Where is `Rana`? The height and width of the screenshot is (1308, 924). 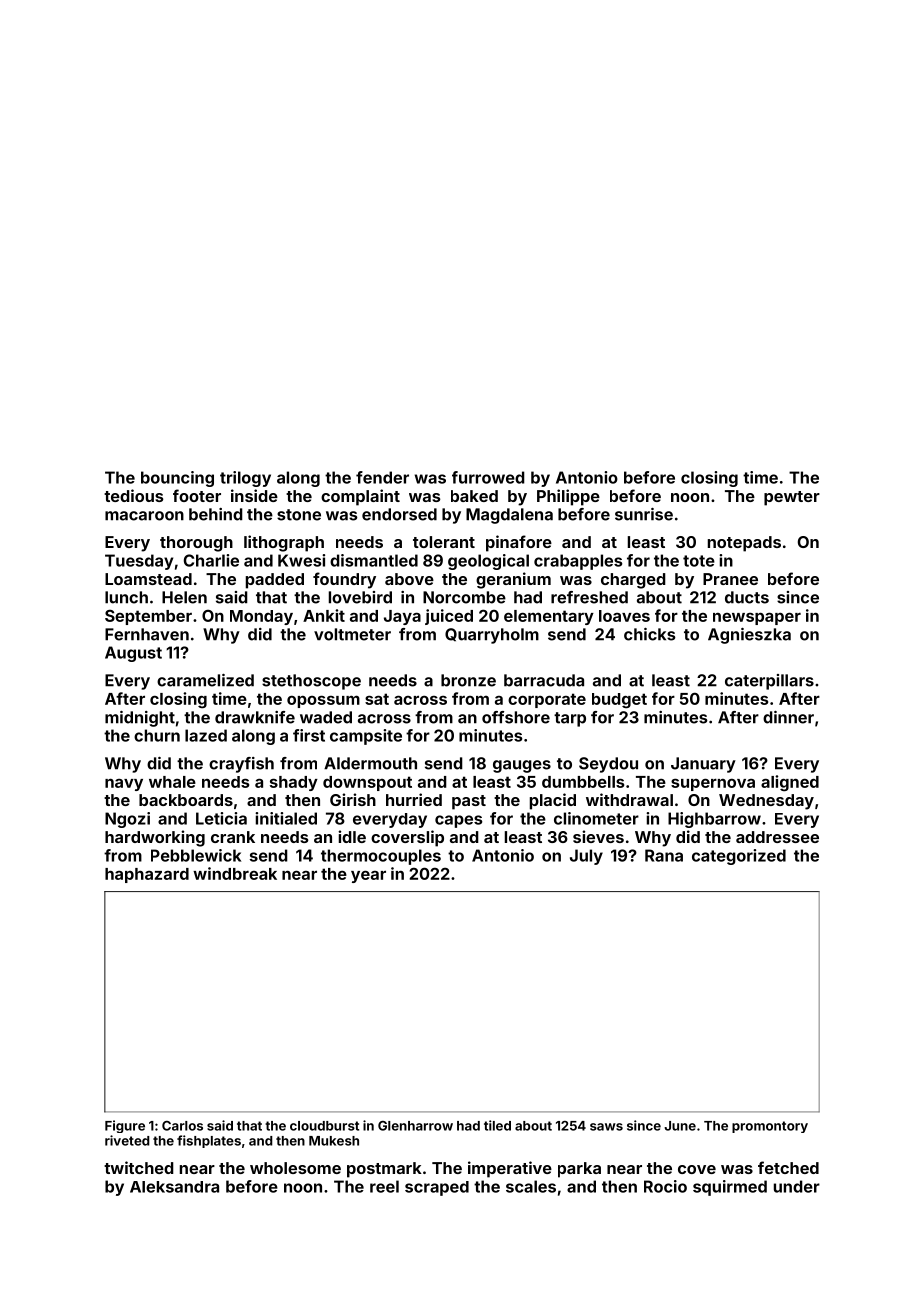
Rana is located at coordinates (664, 855).
